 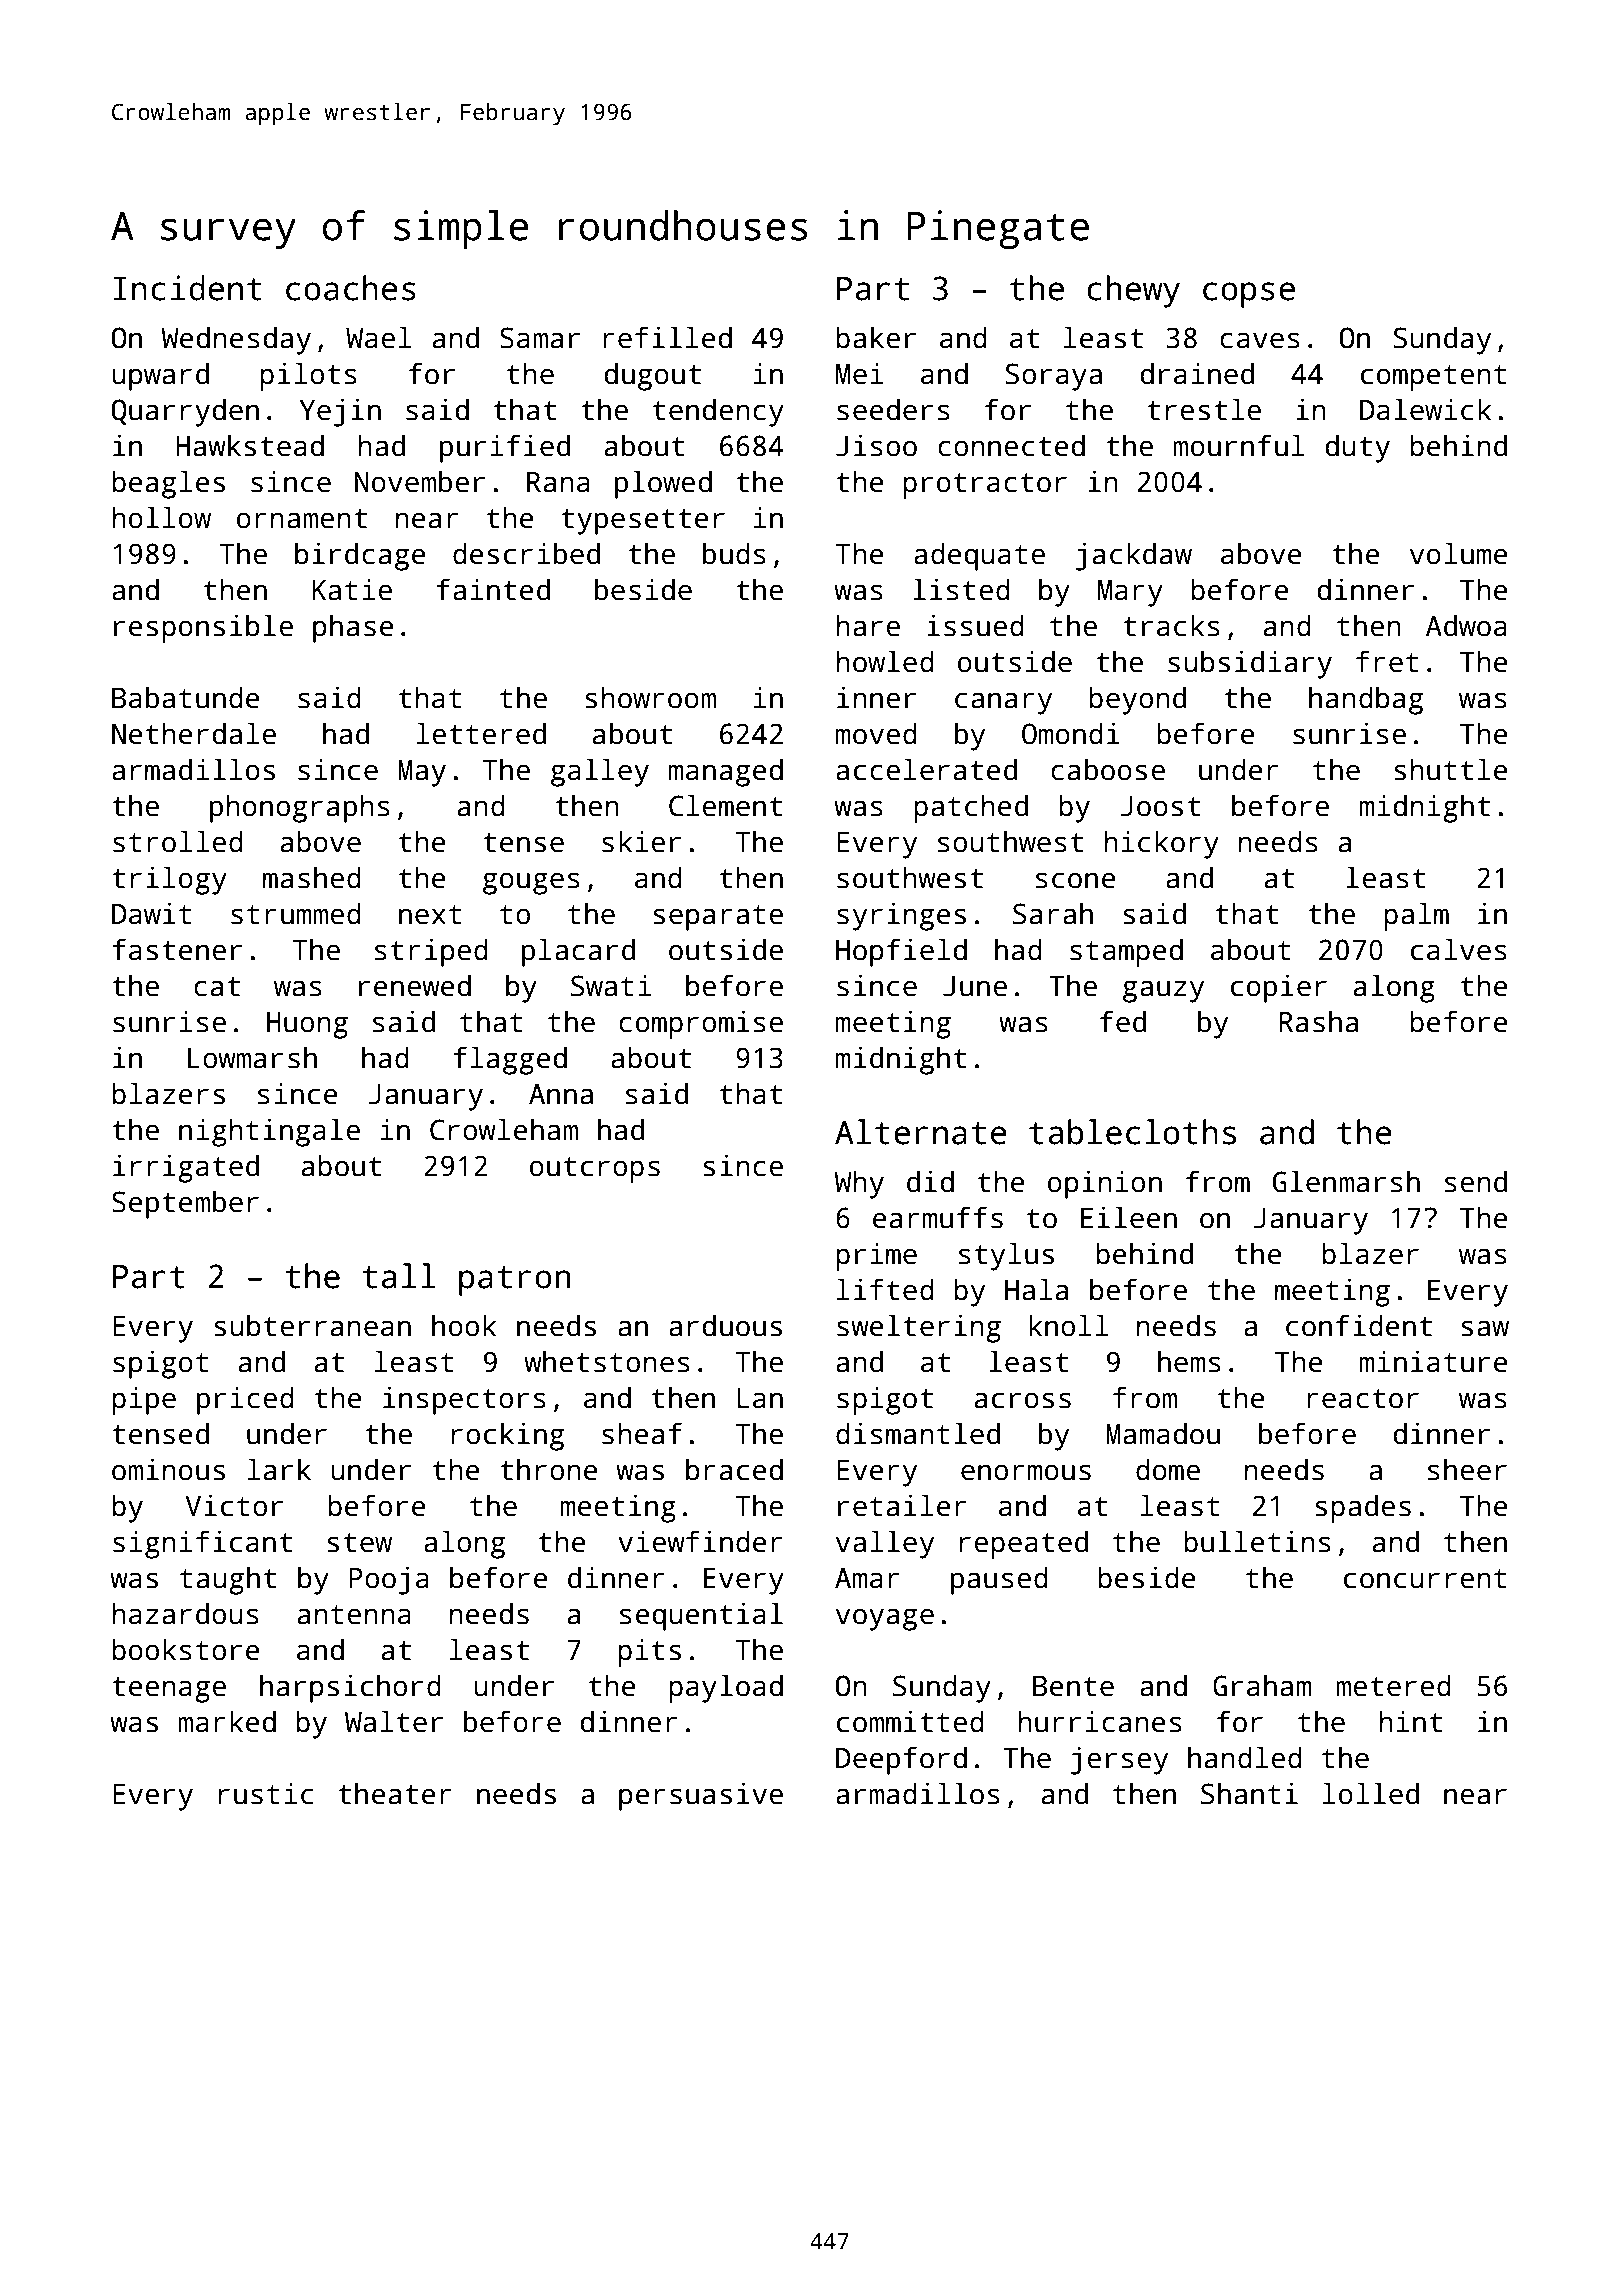 I want to click on taught, so click(x=228, y=1580).
